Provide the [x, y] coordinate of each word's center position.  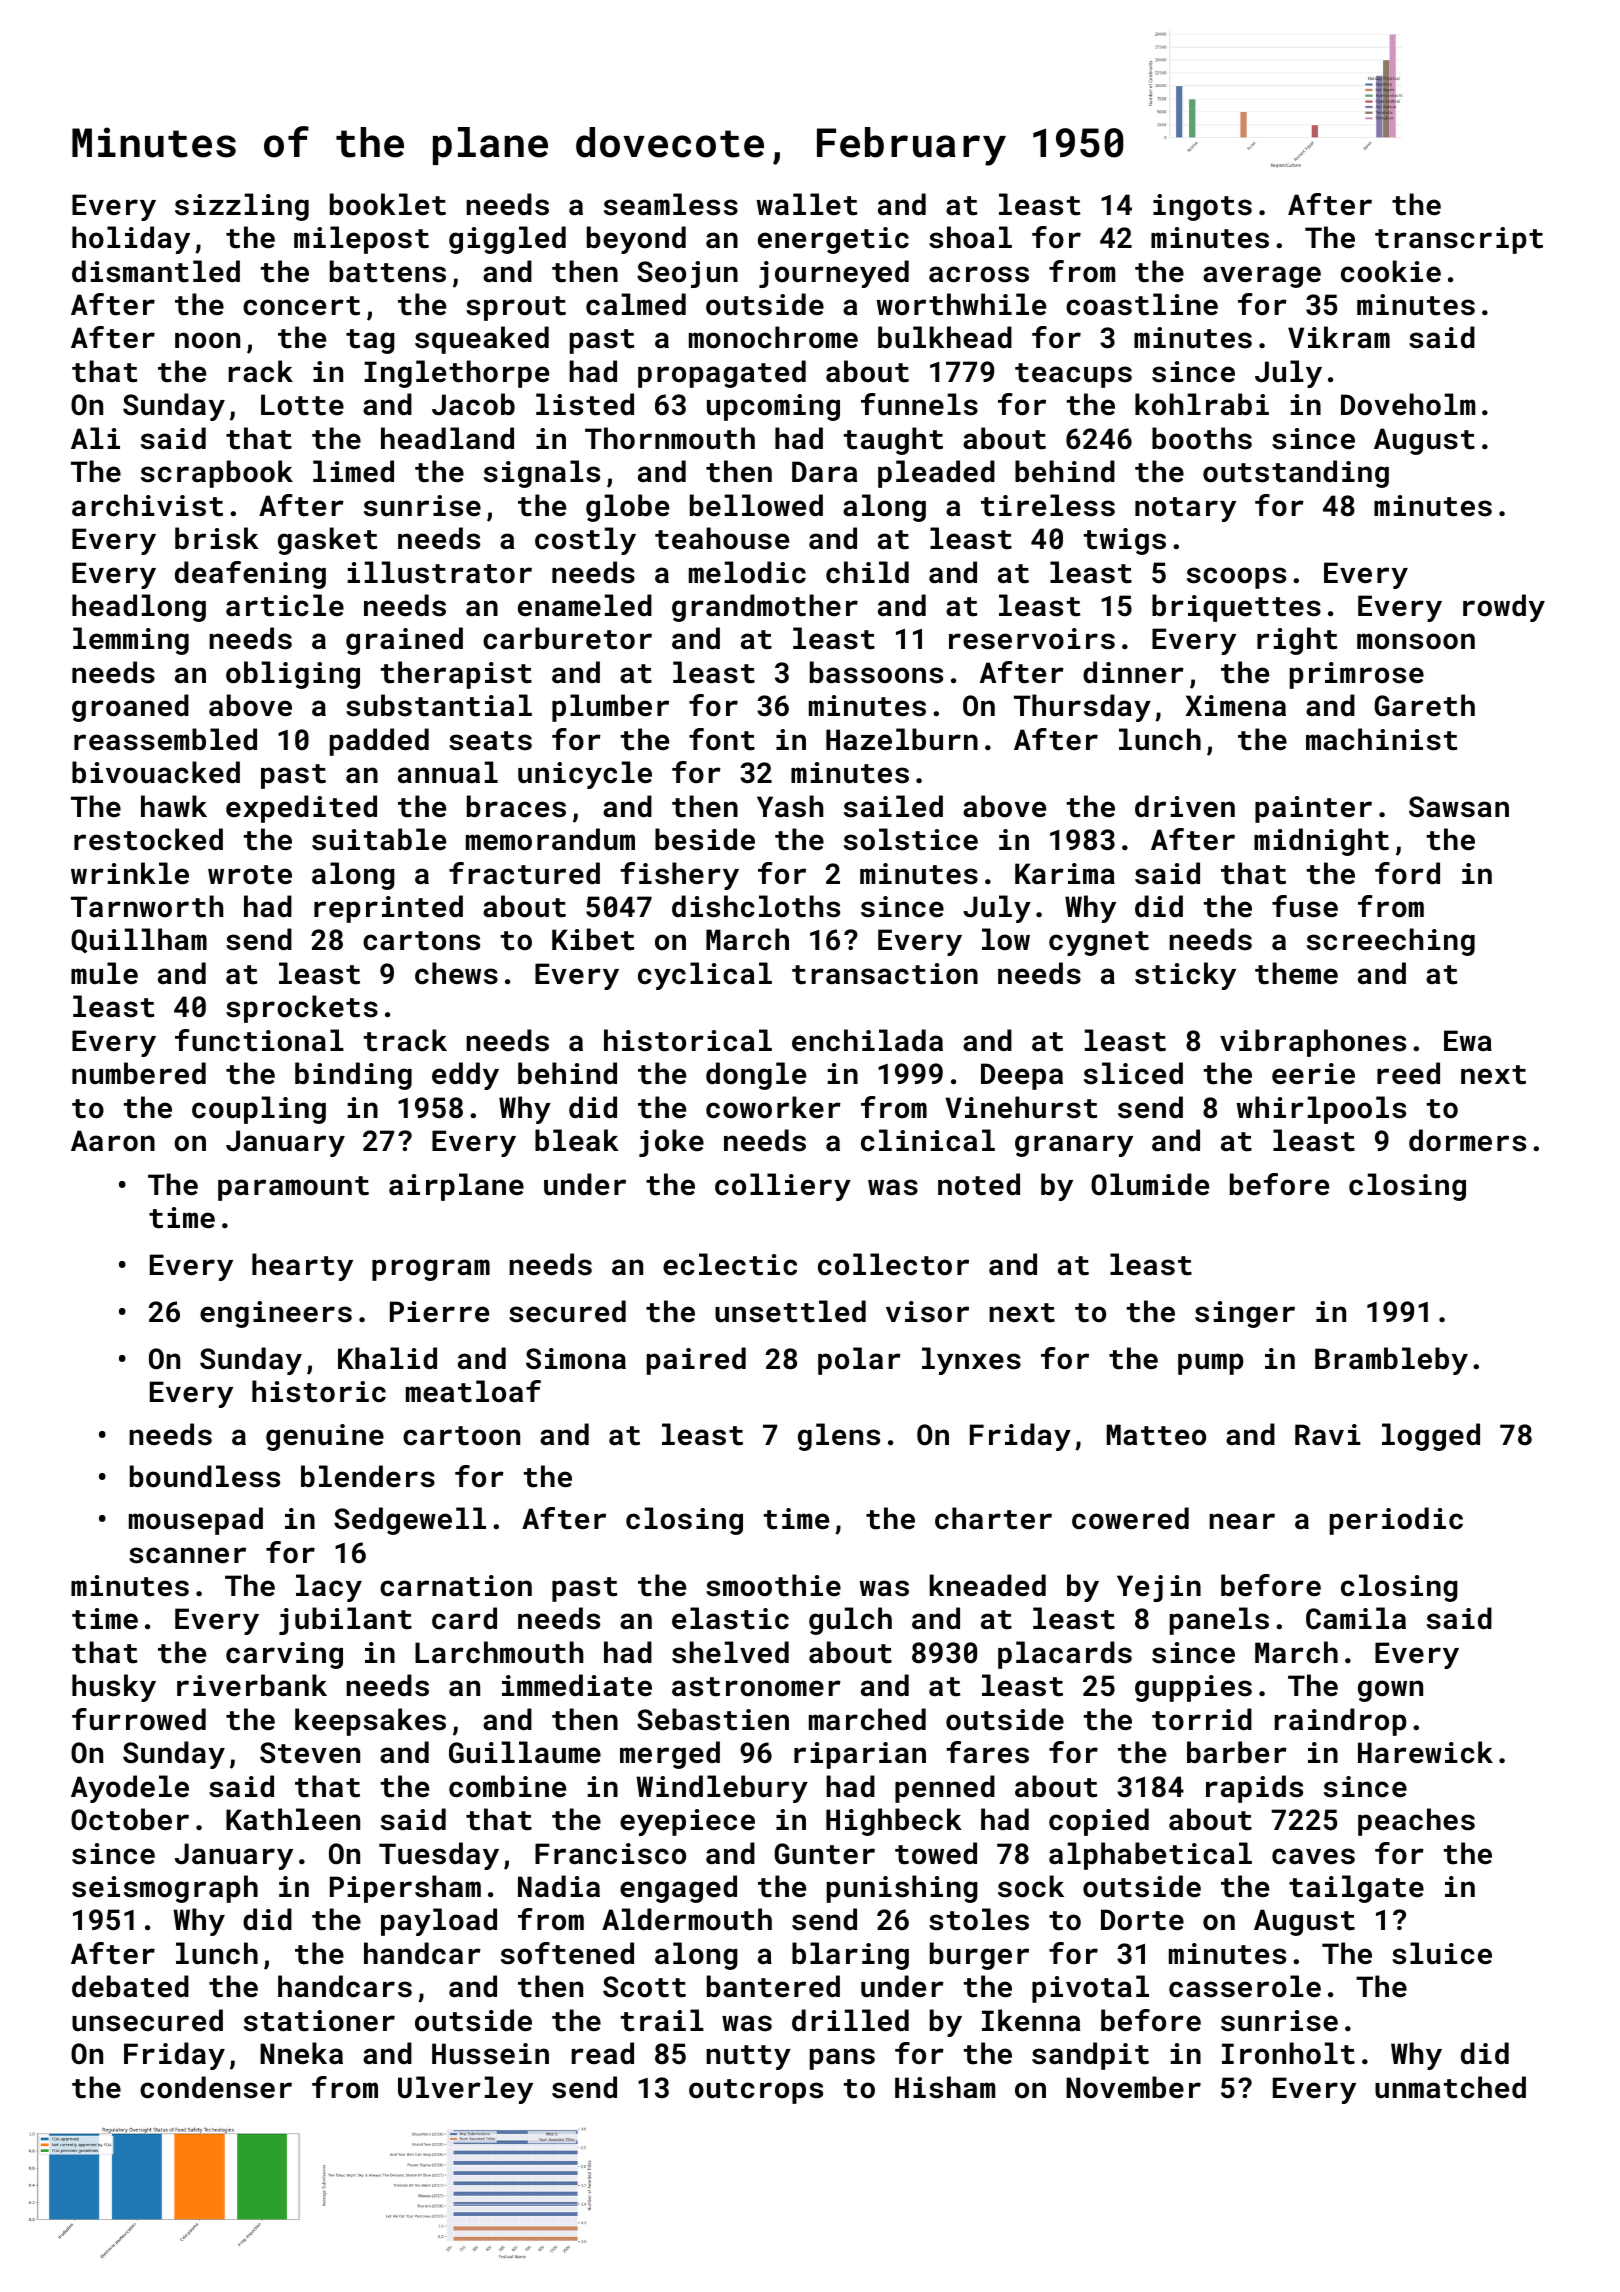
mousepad [196, 1521]
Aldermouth [687, 1919]
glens [839, 1437]
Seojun [687, 274]
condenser [216, 2087]
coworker [773, 1107]
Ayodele [130, 1789]
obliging [293, 675]
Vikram [1339, 337]
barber [1237, 1752]
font [722, 739]
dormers [1467, 1140]
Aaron [113, 1141]
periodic [1396, 1521]
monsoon [1416, 641]
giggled [507, 240]
